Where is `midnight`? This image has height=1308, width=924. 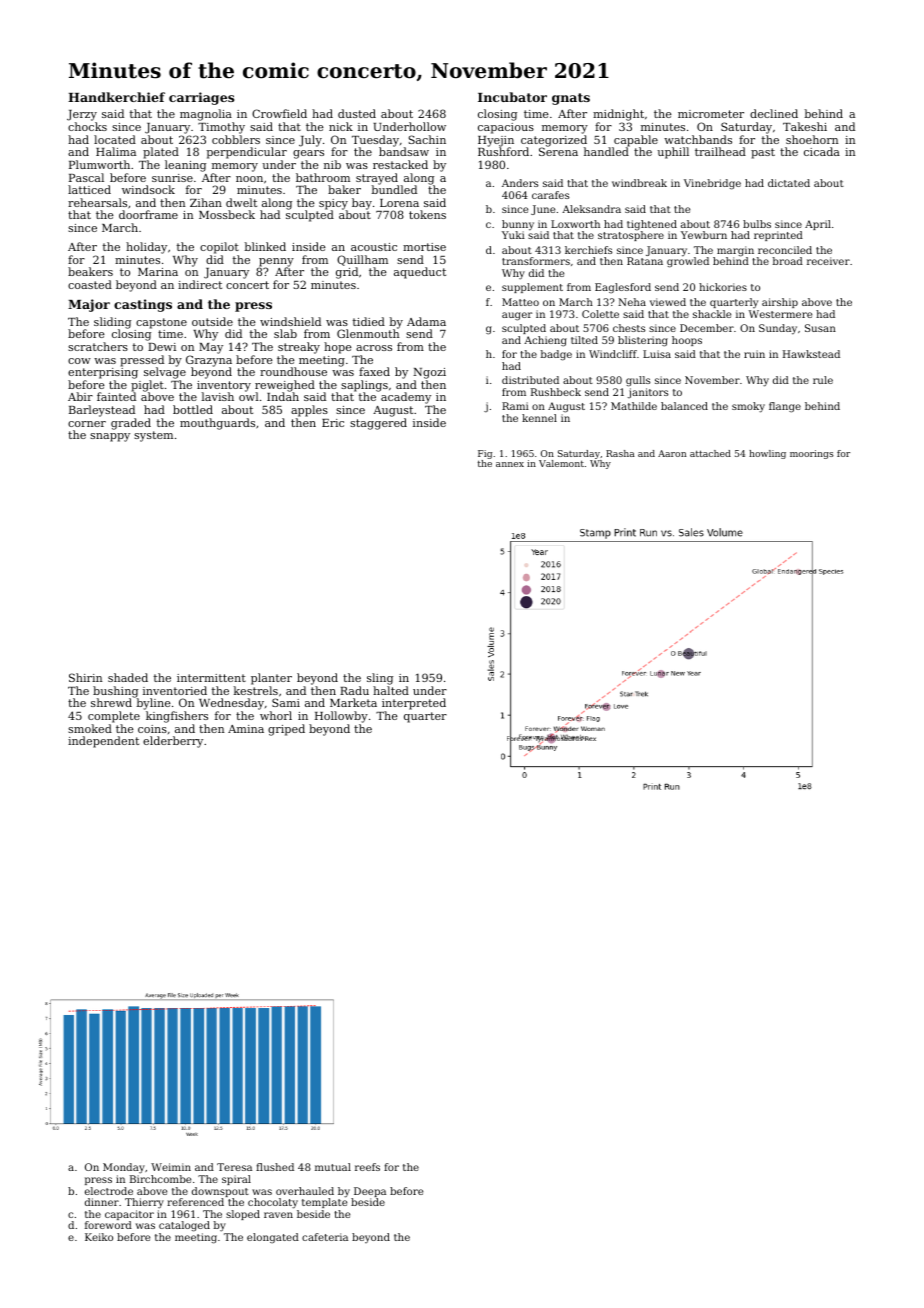 midnight is located at coordinates (618, 115).
